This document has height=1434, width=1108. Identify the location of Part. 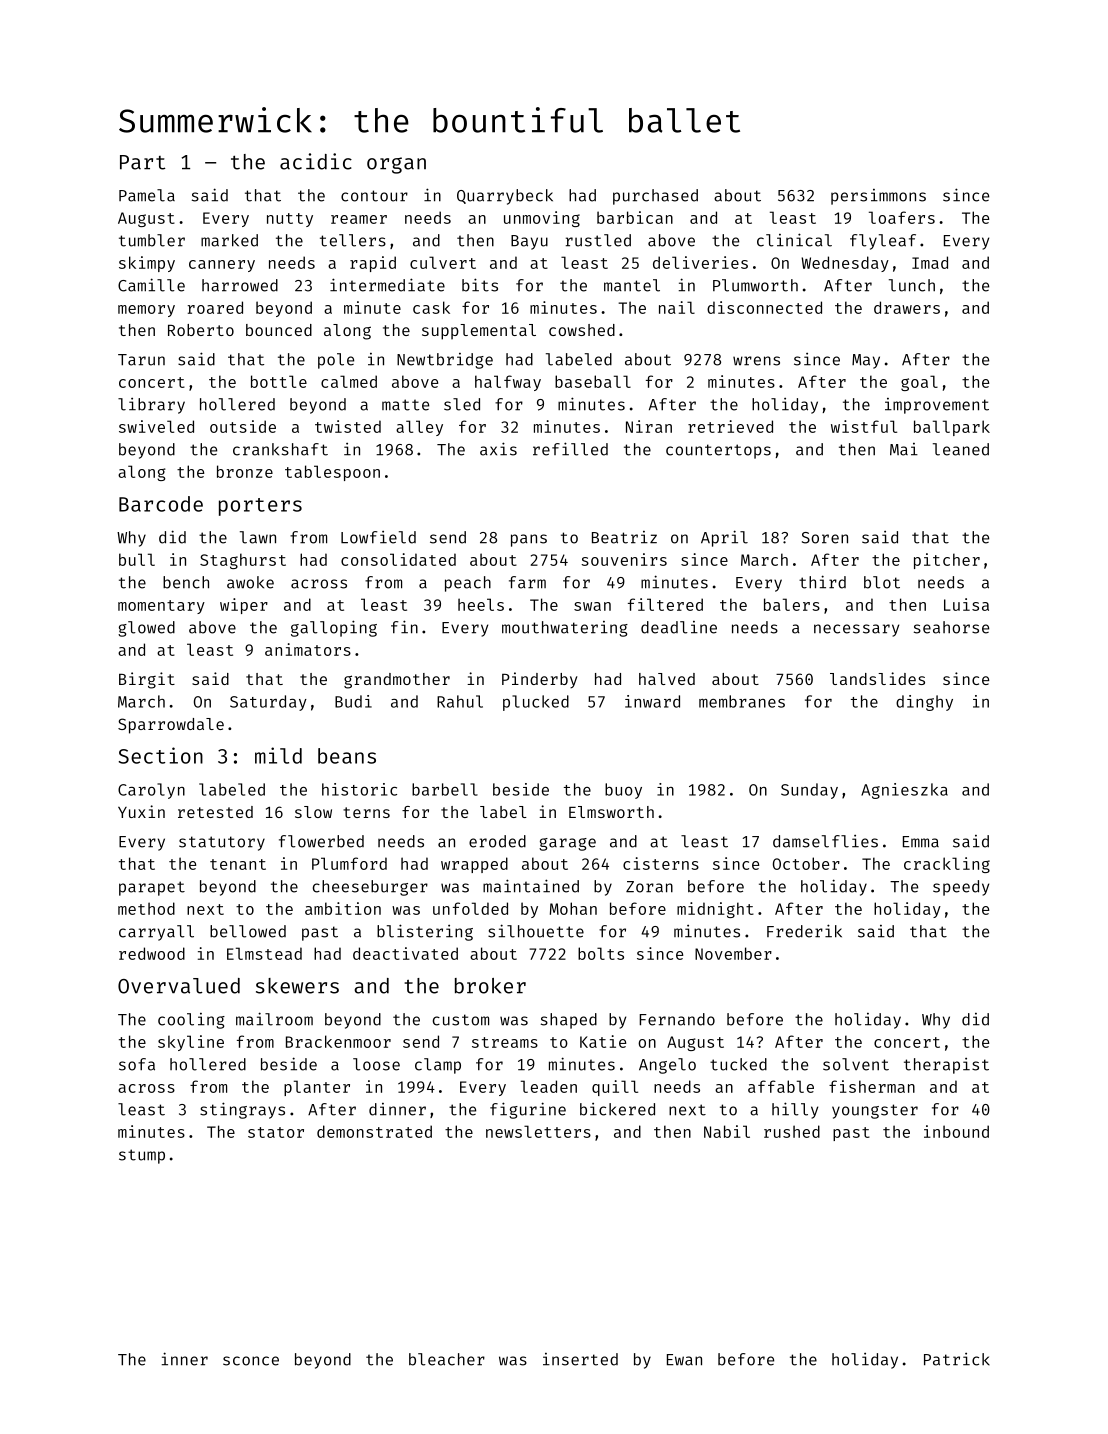
(142, 162).
